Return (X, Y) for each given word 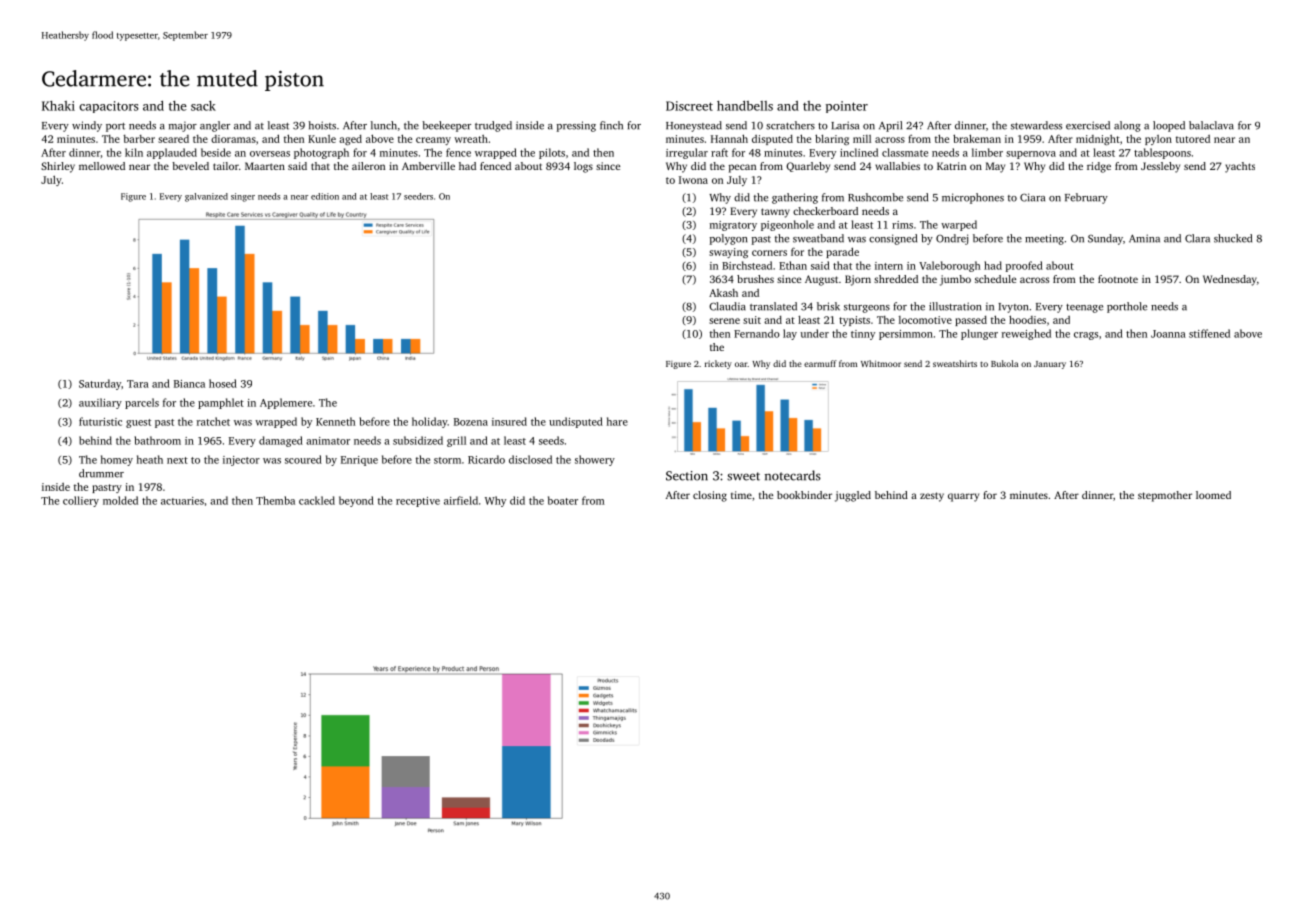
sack (203, 106)
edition (325, 196)
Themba (275, 500)
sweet (743, 476)
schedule (995, 279)
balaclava (1211, 125)
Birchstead (747, 265)
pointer (847, 107)
